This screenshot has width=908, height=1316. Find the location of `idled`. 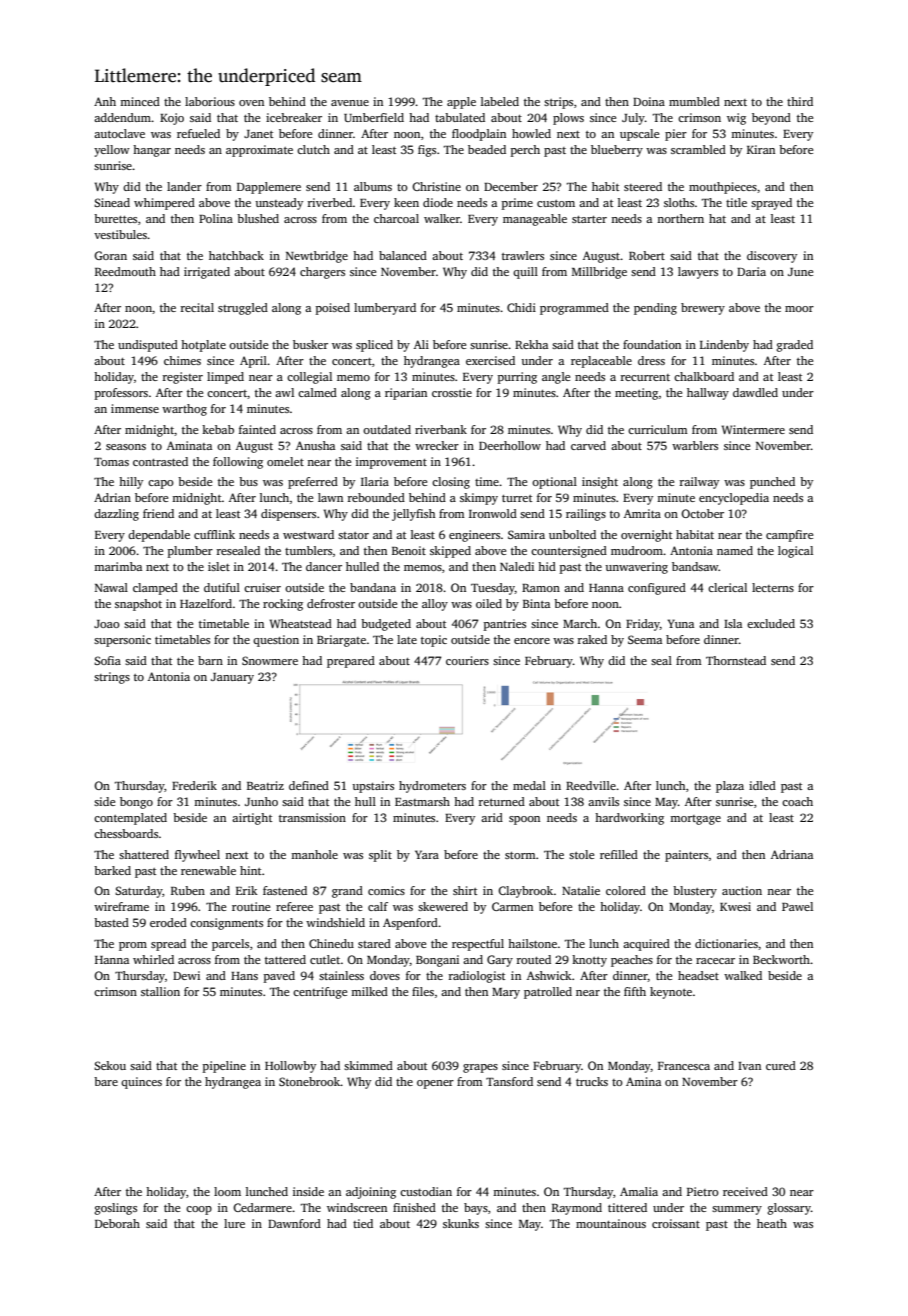

idled is located at coordinates (762, 785).
